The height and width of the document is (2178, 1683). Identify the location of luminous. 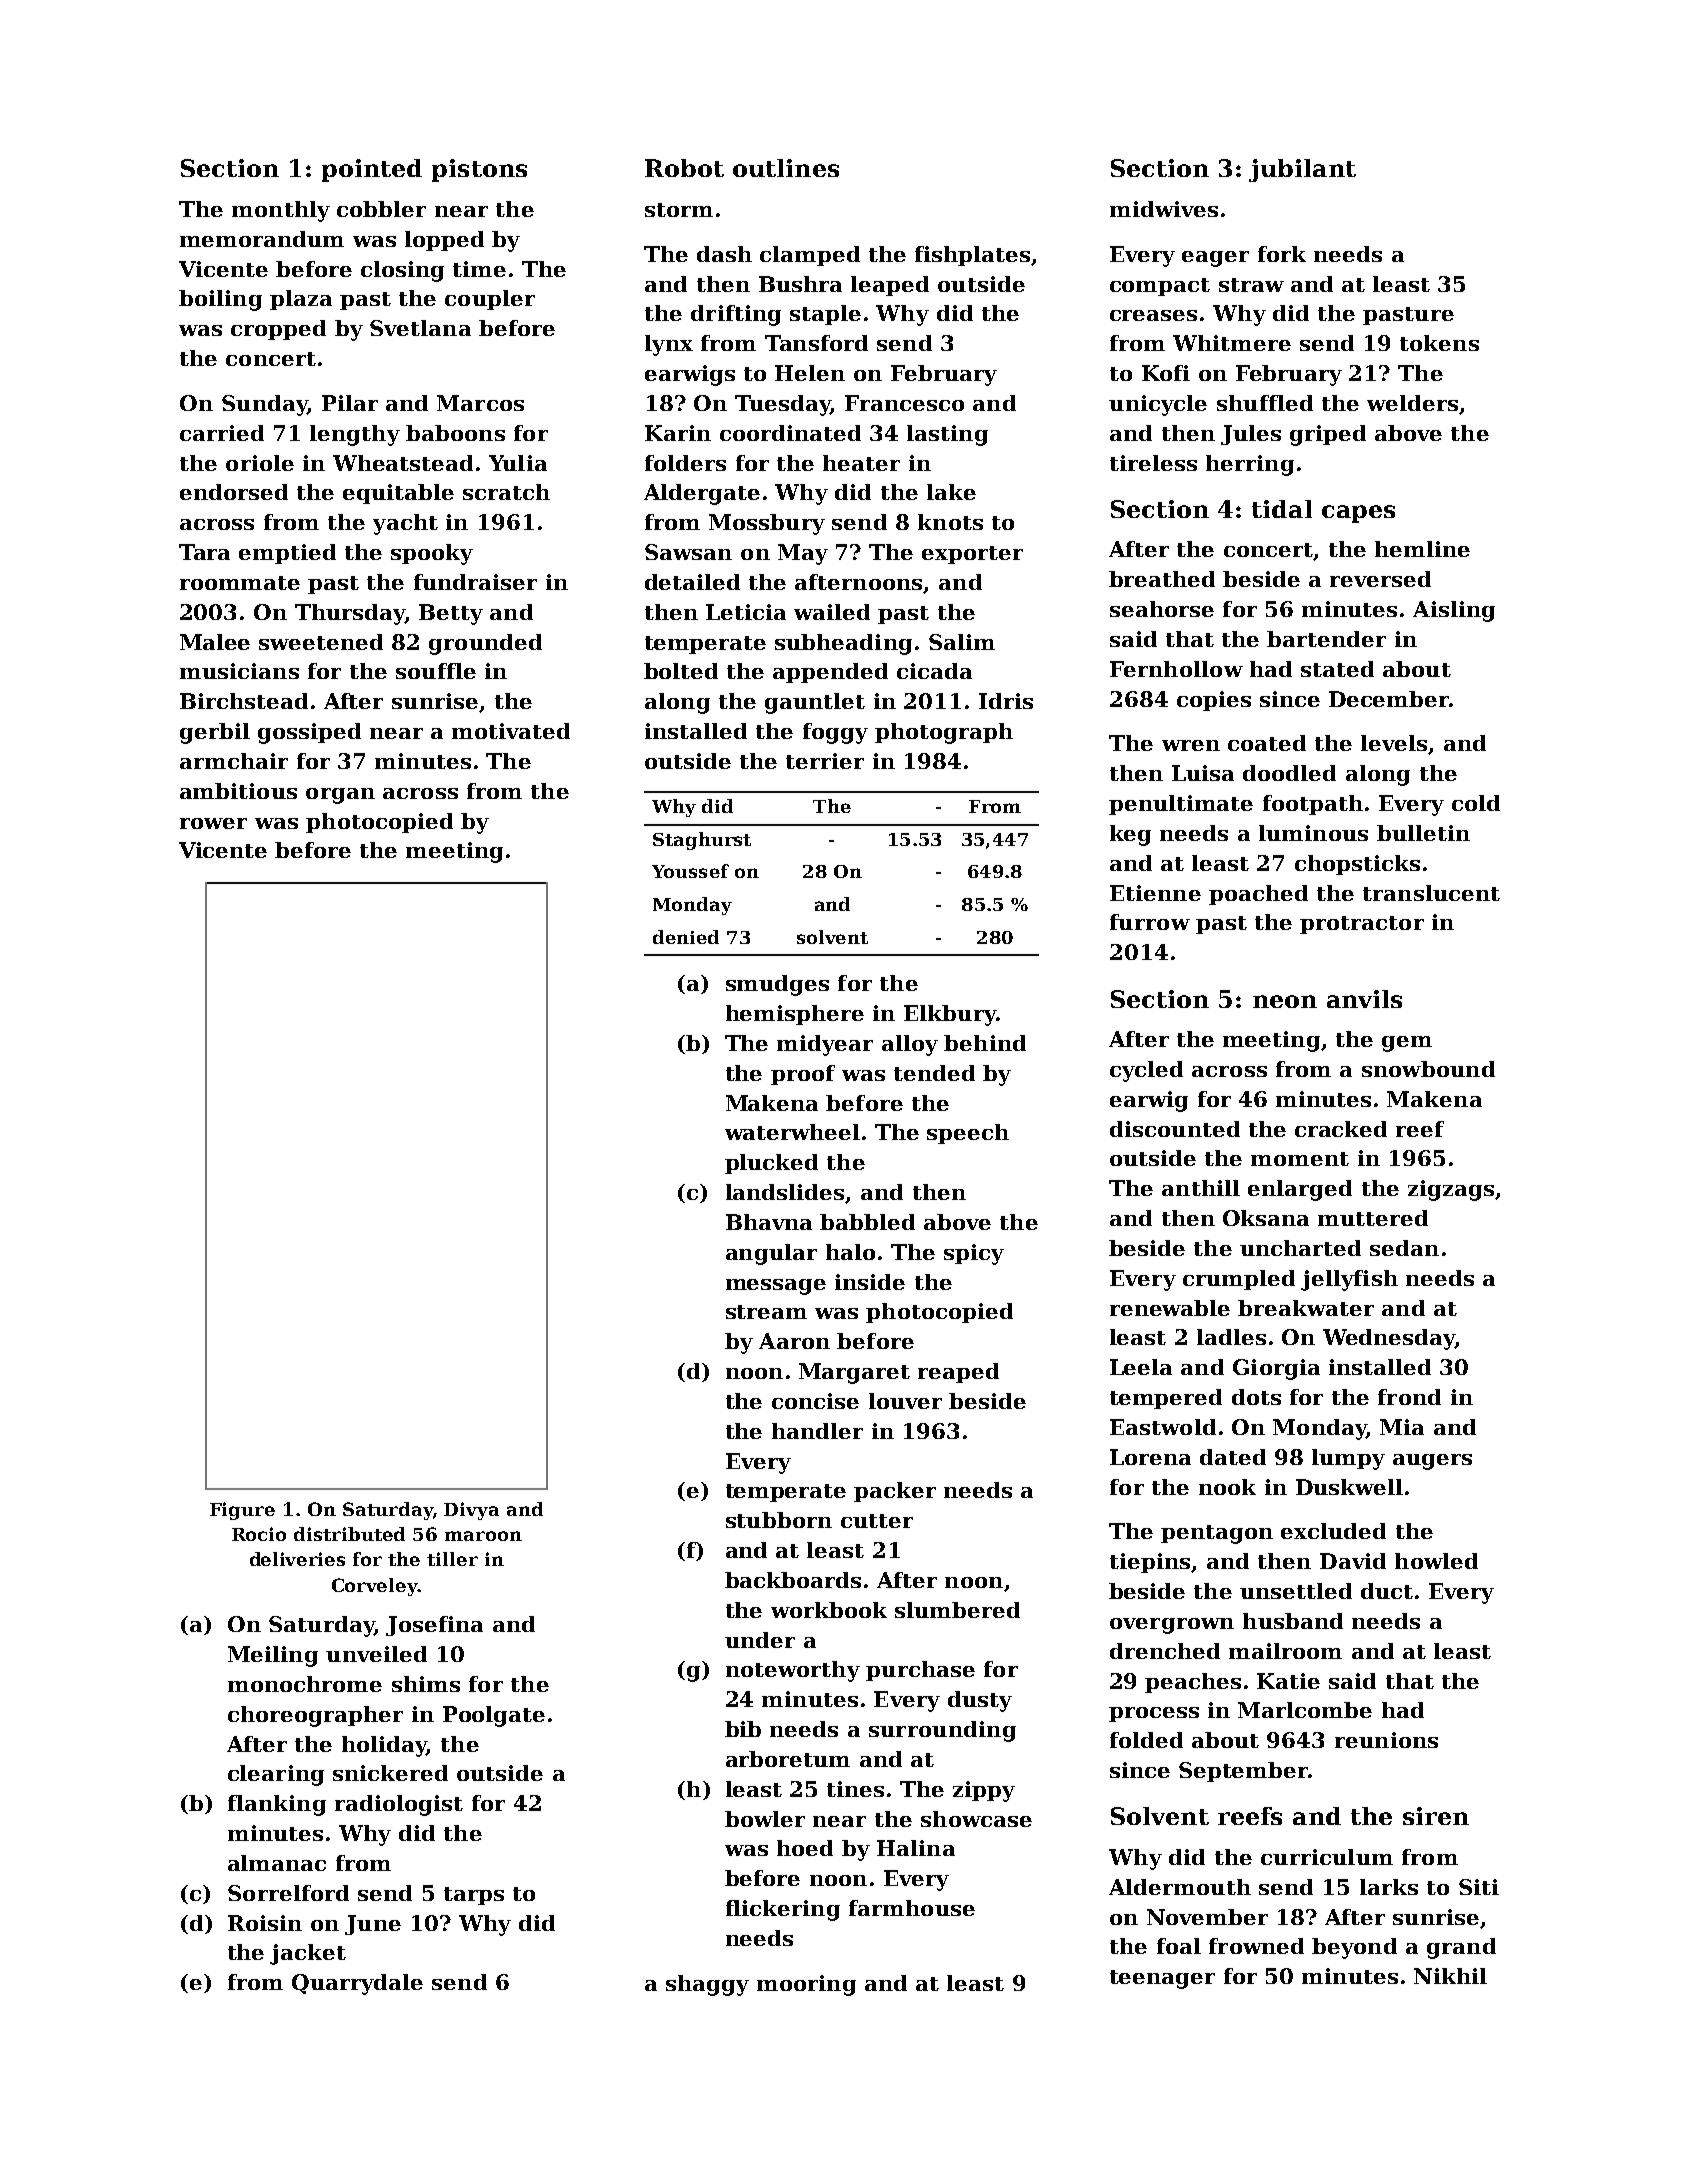
(1313, 833).
